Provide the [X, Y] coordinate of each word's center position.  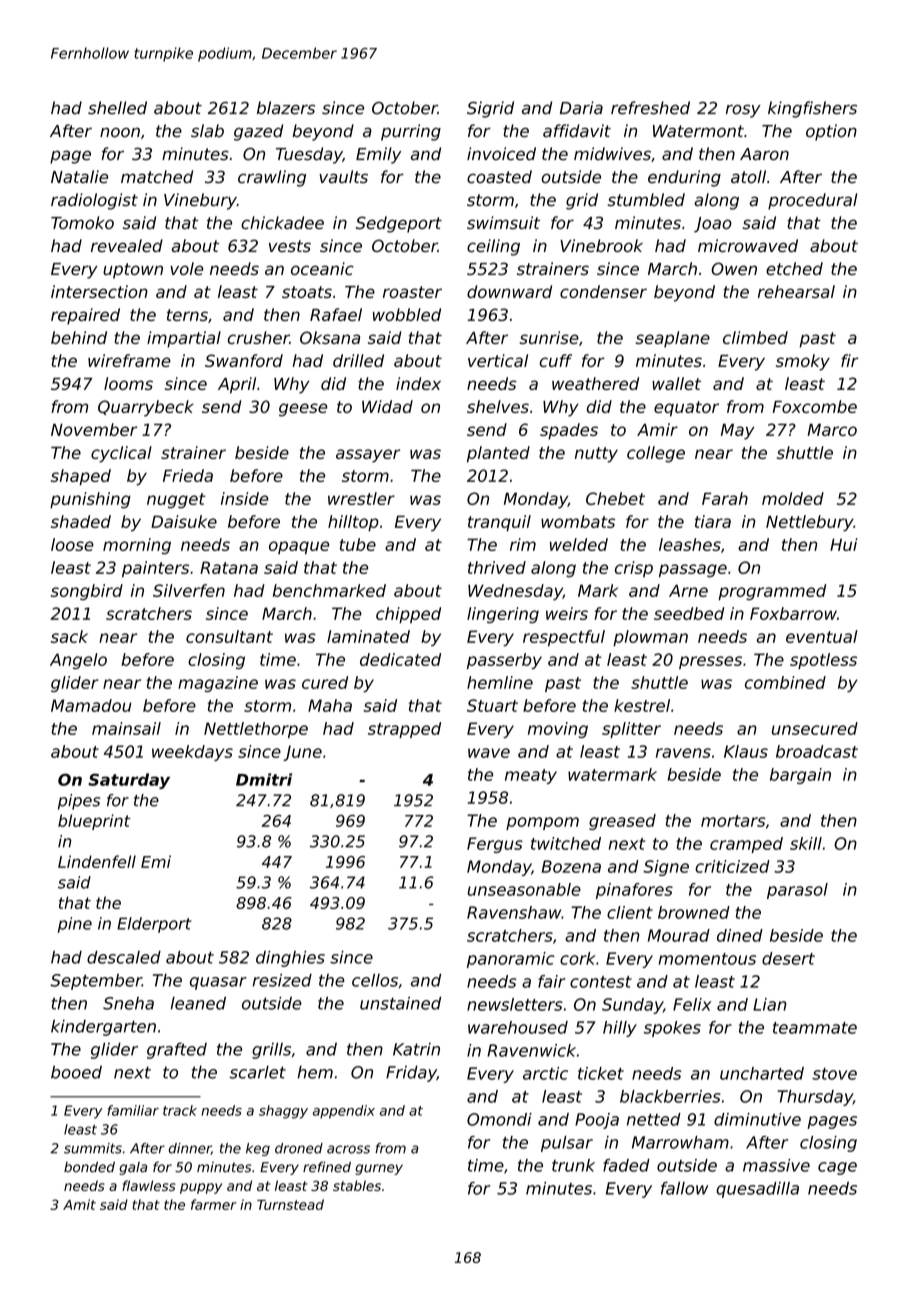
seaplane [673, 339]
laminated [368, 636]
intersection [99, 291]
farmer [214, 1204]
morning [137, 546]
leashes [690, 544]
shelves [498, 406]
